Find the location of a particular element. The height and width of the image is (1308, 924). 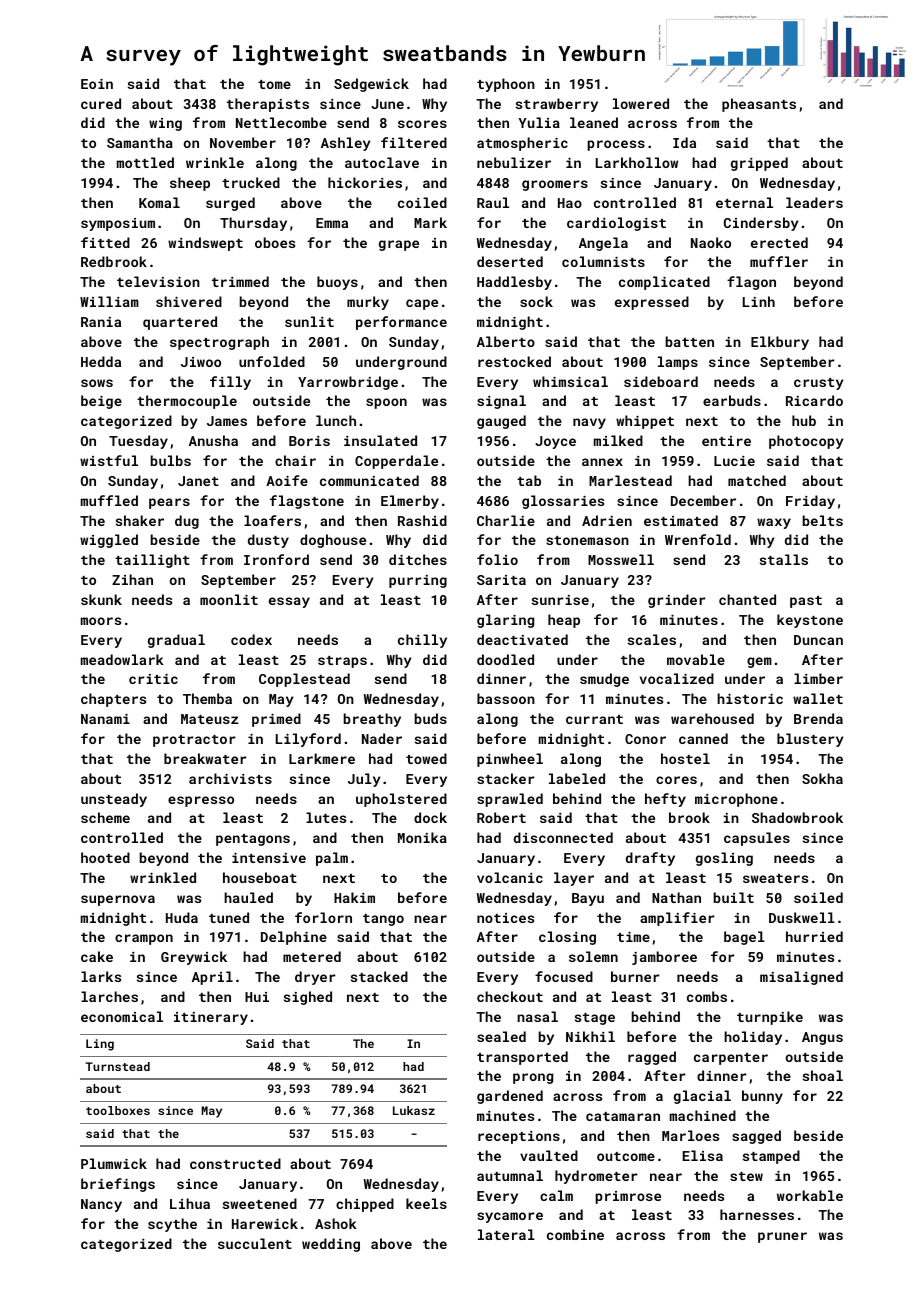

symposium is located at coordinates (118, 224).
